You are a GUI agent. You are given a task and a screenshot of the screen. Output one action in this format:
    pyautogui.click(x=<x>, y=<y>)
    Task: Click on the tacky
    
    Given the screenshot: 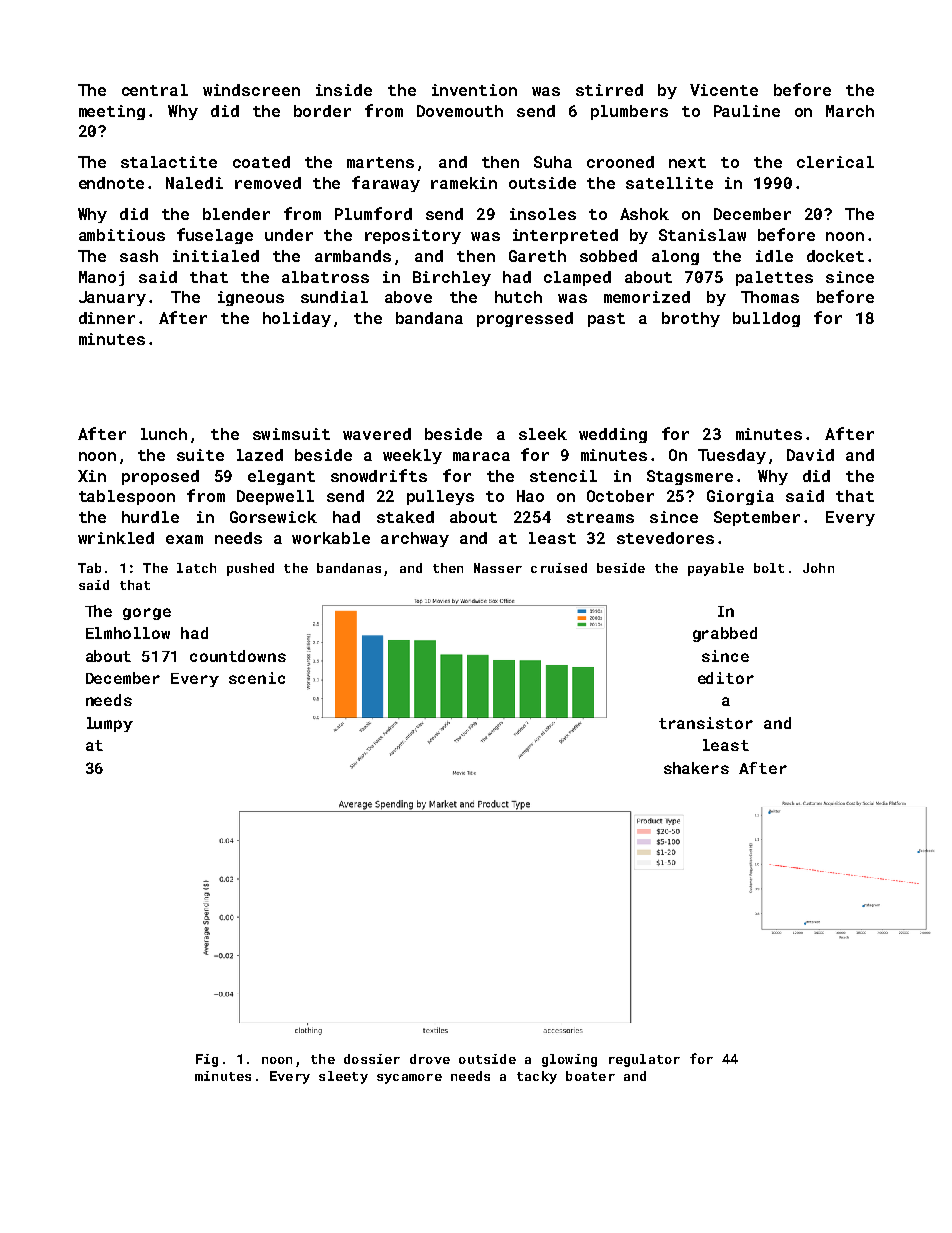 What is the action you would take?
    pyautogui.click(x=537, y=1077)
